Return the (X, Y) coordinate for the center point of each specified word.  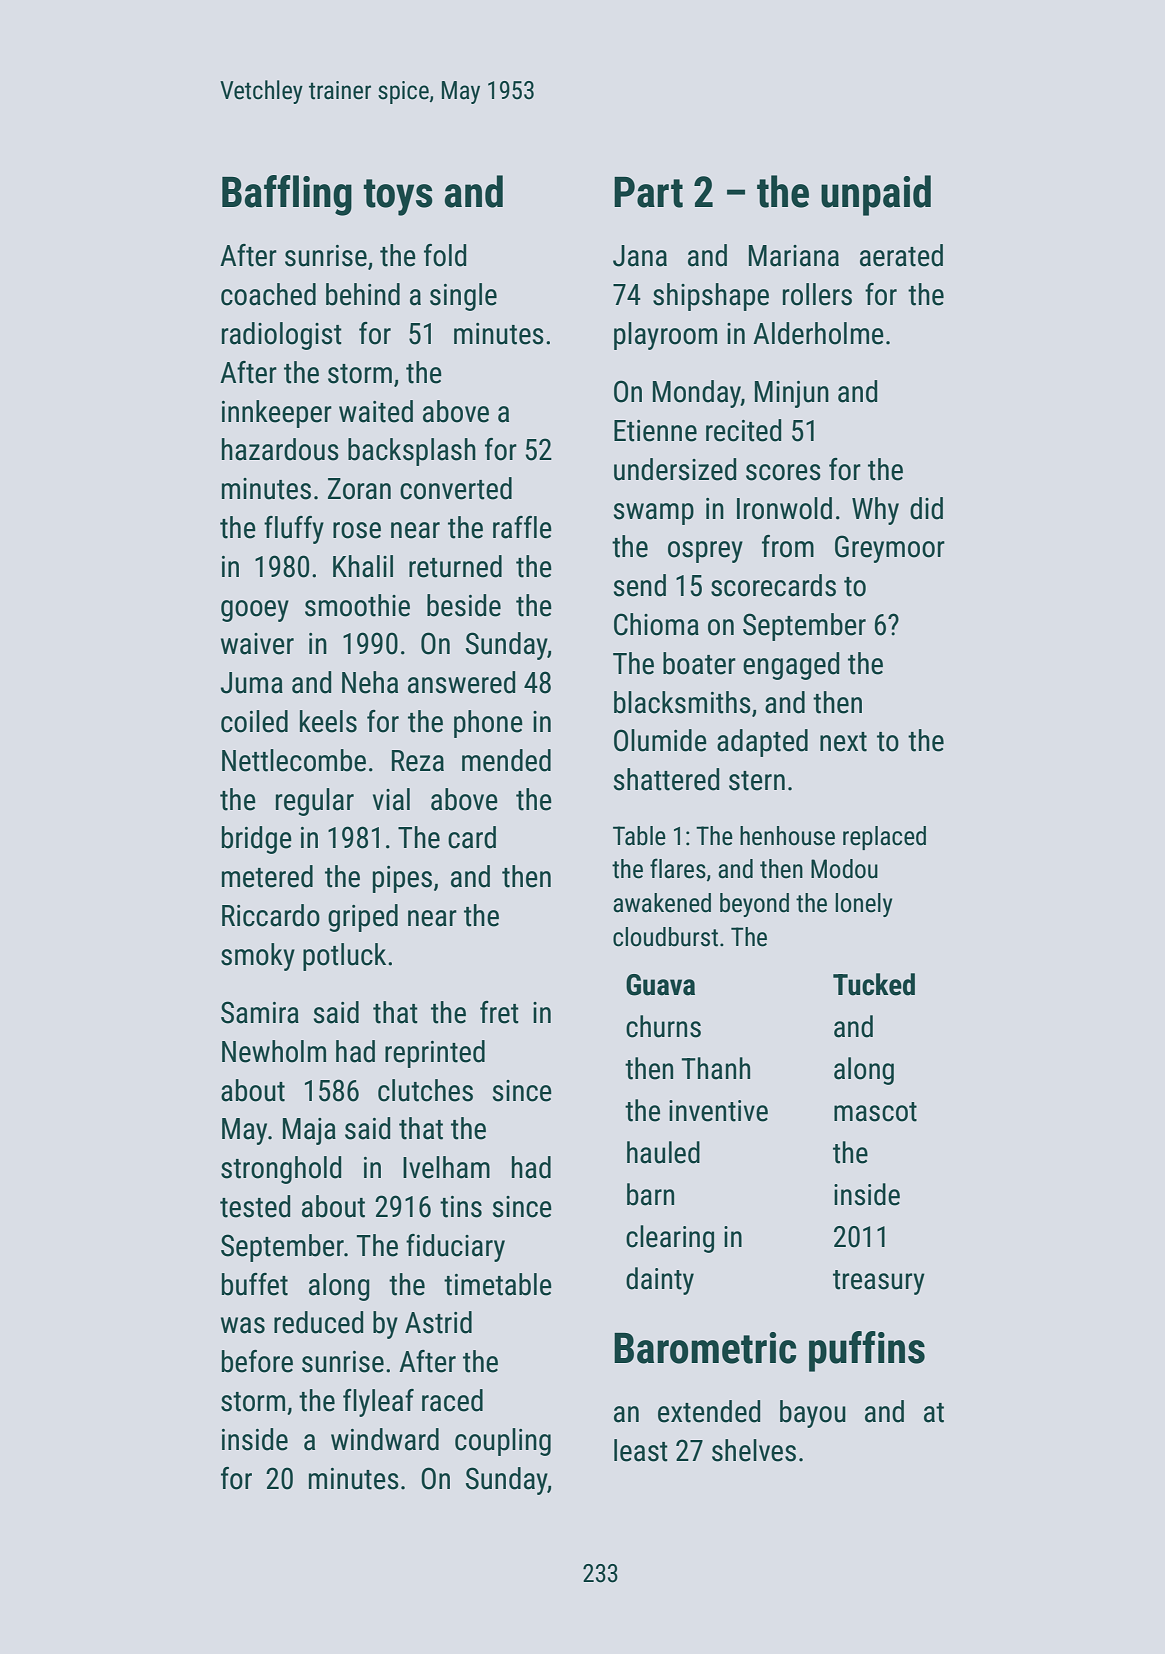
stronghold (281, 1170)
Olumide (660, 740)
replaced (884, 838)
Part (648, 192)
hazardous (280, 449)
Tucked (874, 984)
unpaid (876, 195)
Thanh (716, 1068)
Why (875, 511)
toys (398, 197)
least (641, 1450)
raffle (522, 527)
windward (385, 1439)
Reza (418, 761)
